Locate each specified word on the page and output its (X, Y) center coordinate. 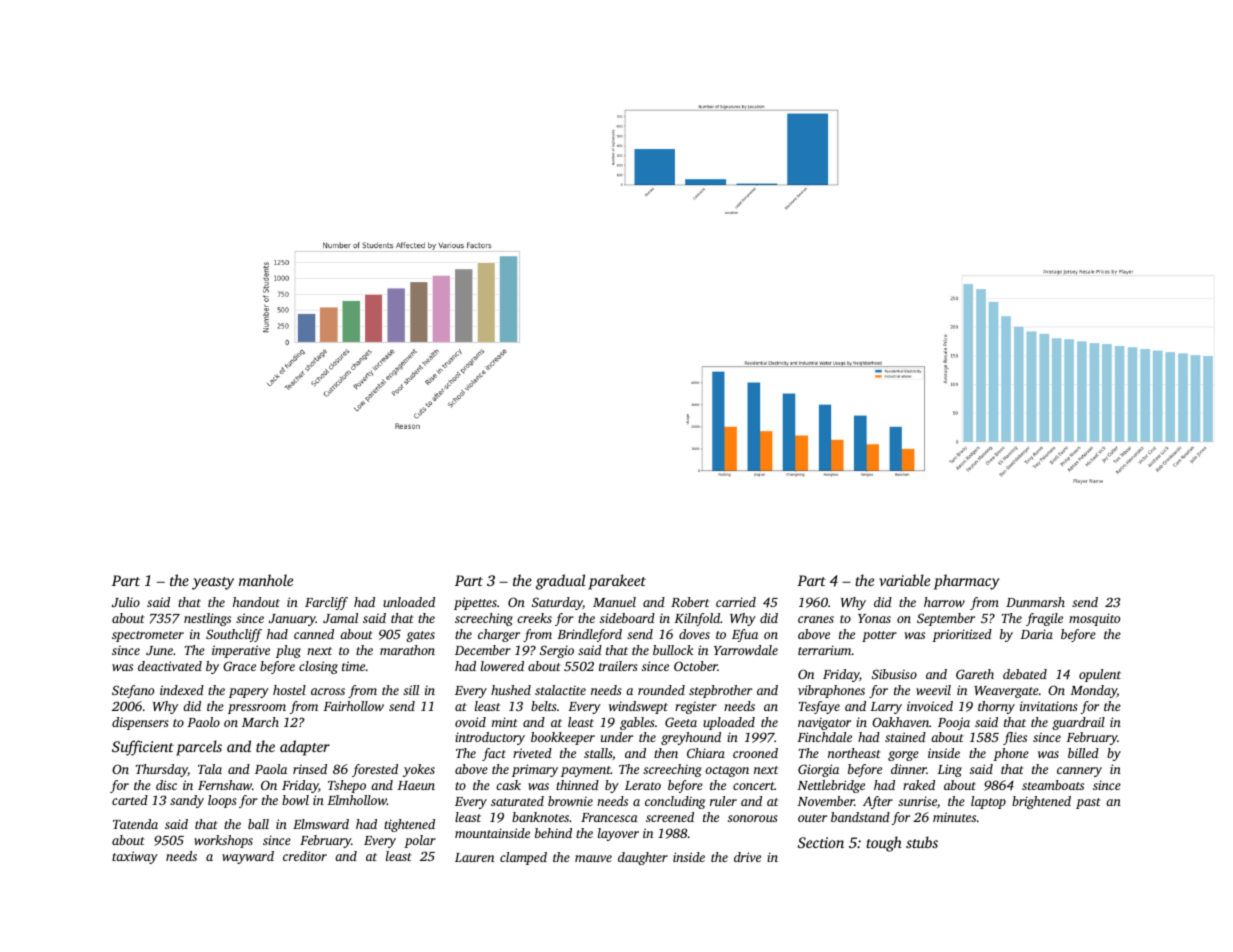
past (1088, 803)
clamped (523, 858)
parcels (199, 748)
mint (505, 722)
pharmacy (966, 582)
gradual (560, 582)
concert (754, 786)
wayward (248, 857)
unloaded (409, 602)
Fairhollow (353, 706)
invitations (1049, 706)
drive (747, 857)
